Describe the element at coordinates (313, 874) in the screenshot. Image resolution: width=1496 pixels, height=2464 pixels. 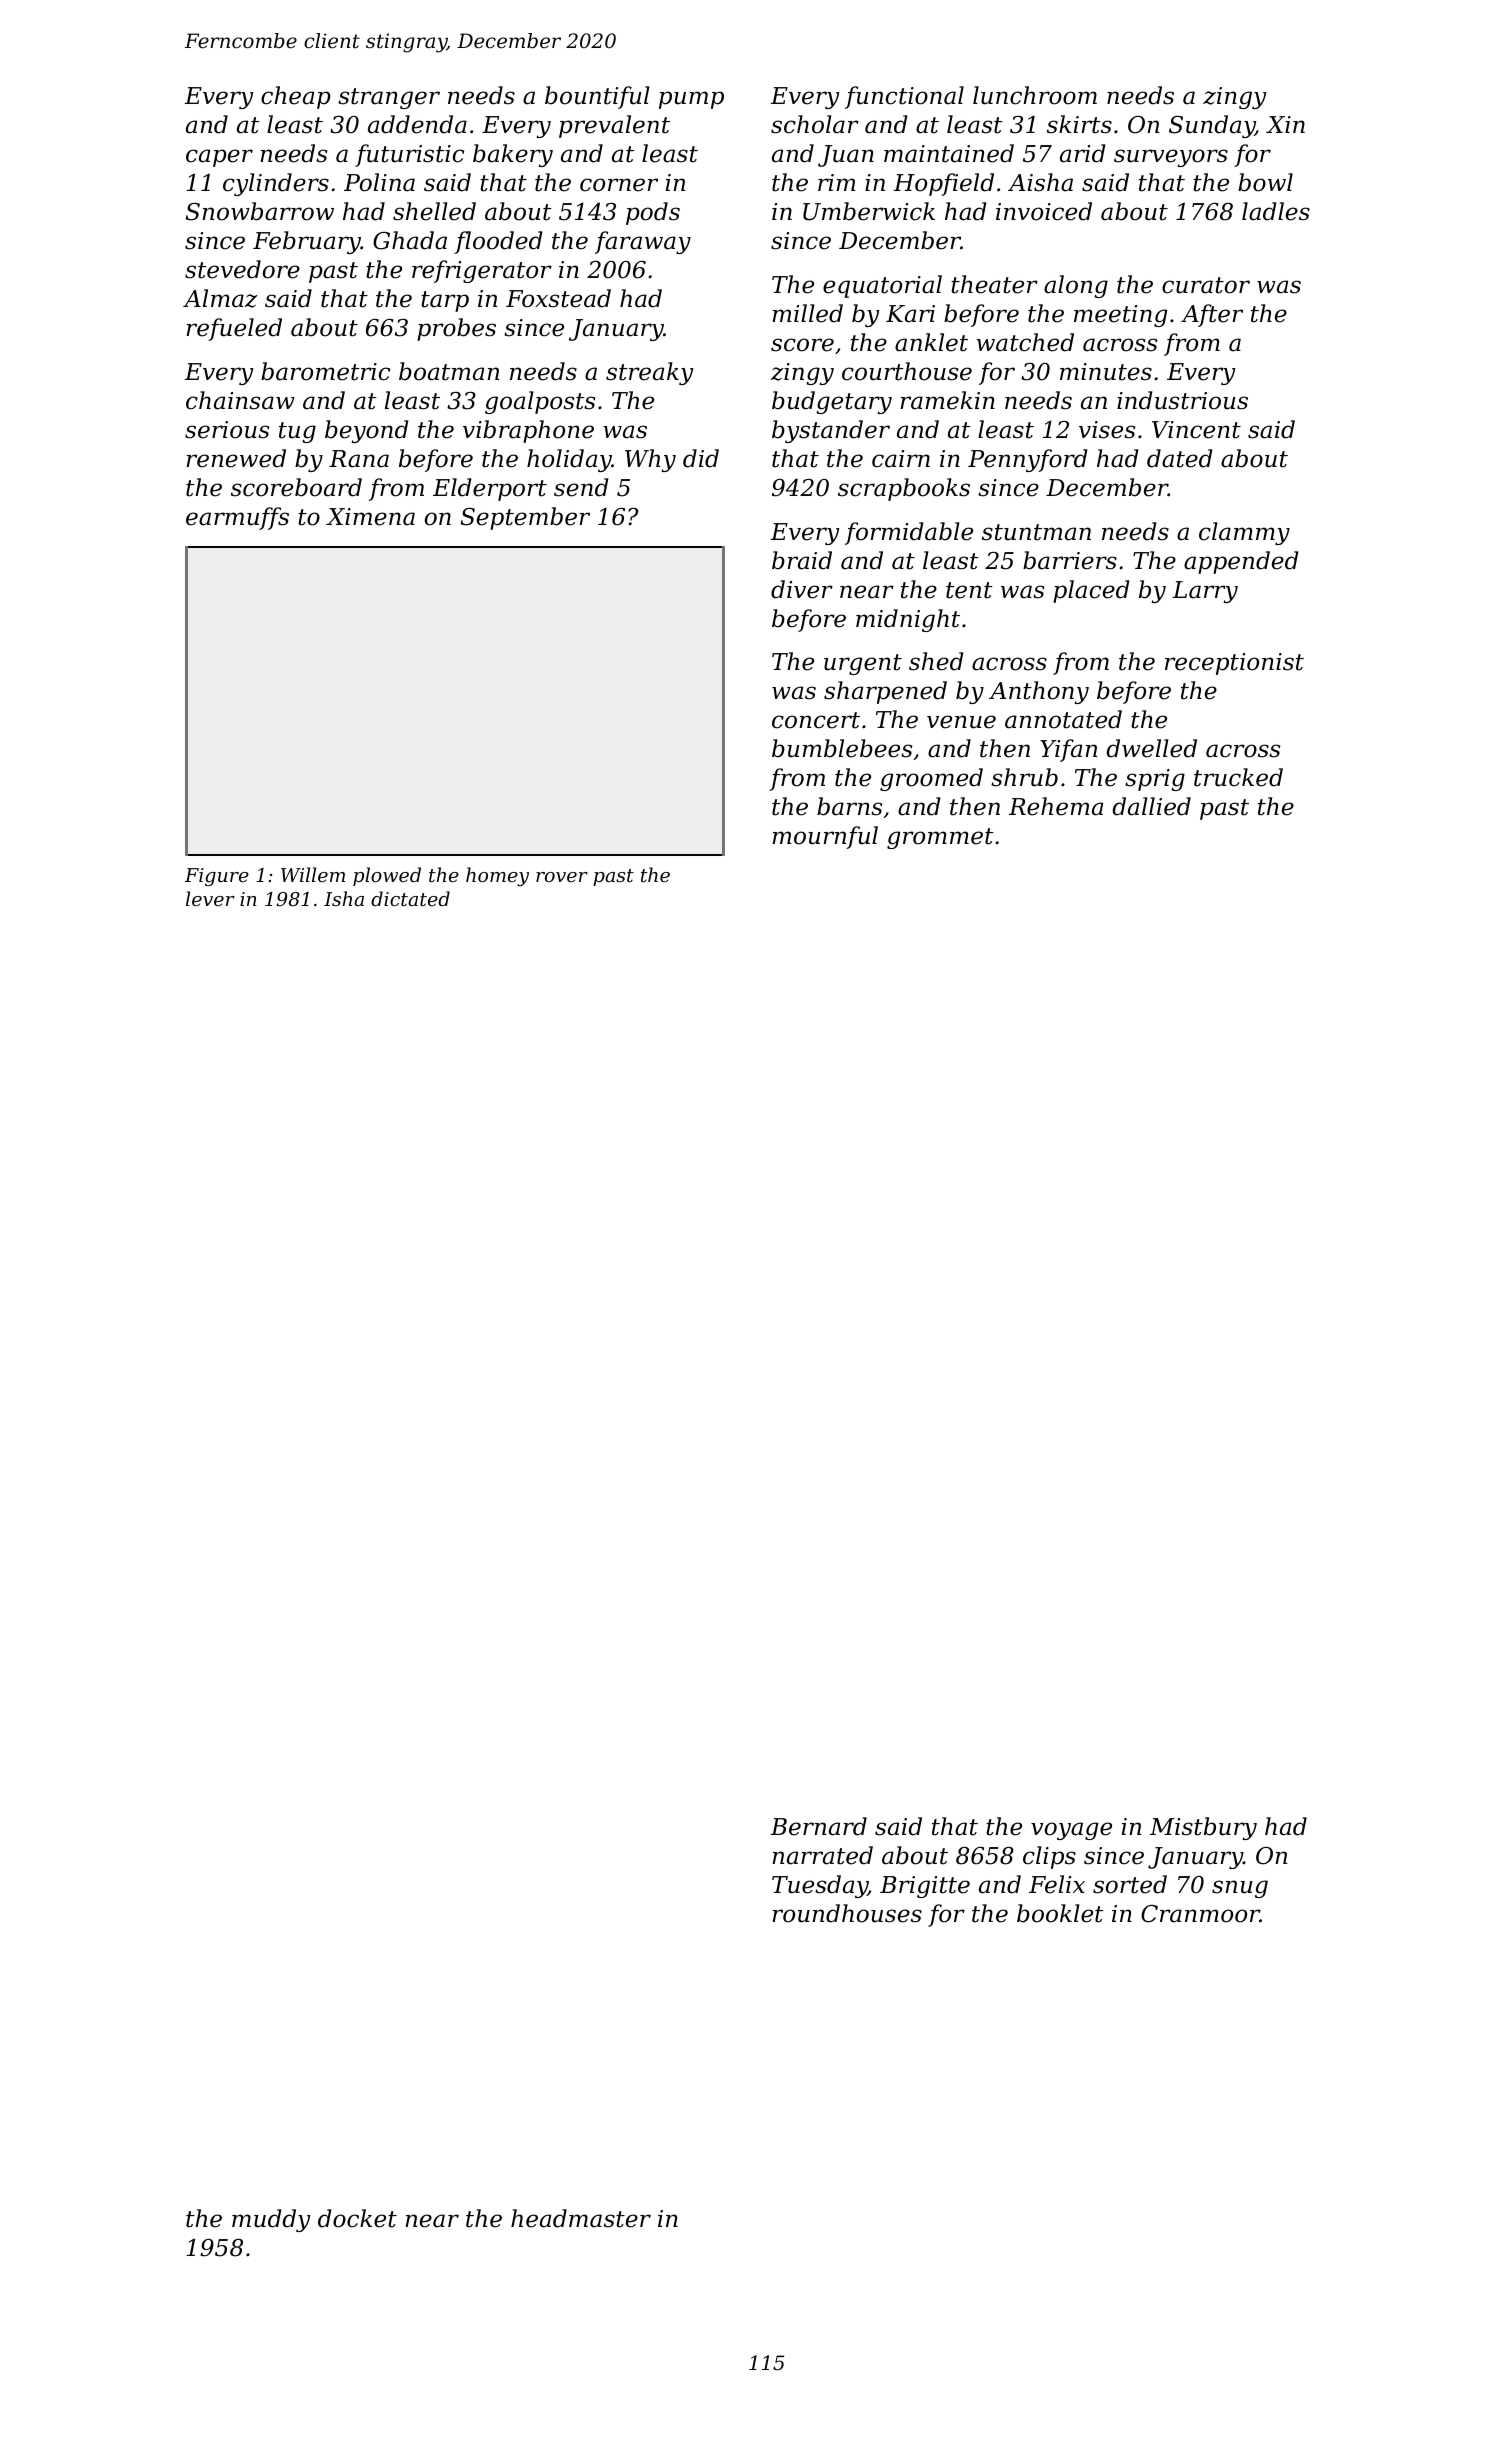
I see `Willem` at that location.
